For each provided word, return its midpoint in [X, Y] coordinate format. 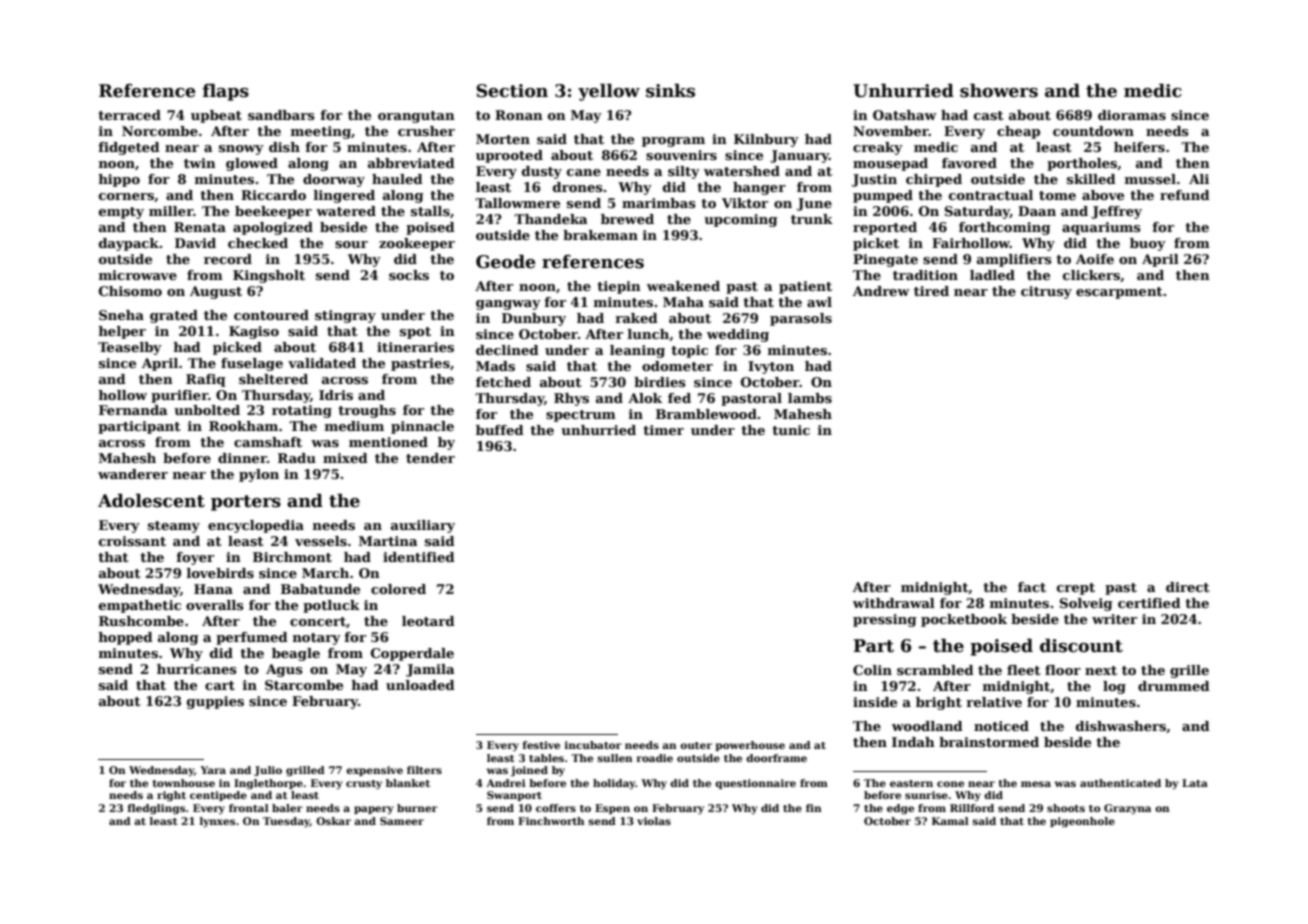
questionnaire [755, 784]
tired [931, 291]
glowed [252, 164]
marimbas [659, 203]
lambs [810, 398]
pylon [259, 475]
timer [663, 430]
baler [287, 808]
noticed [1001, 726]
